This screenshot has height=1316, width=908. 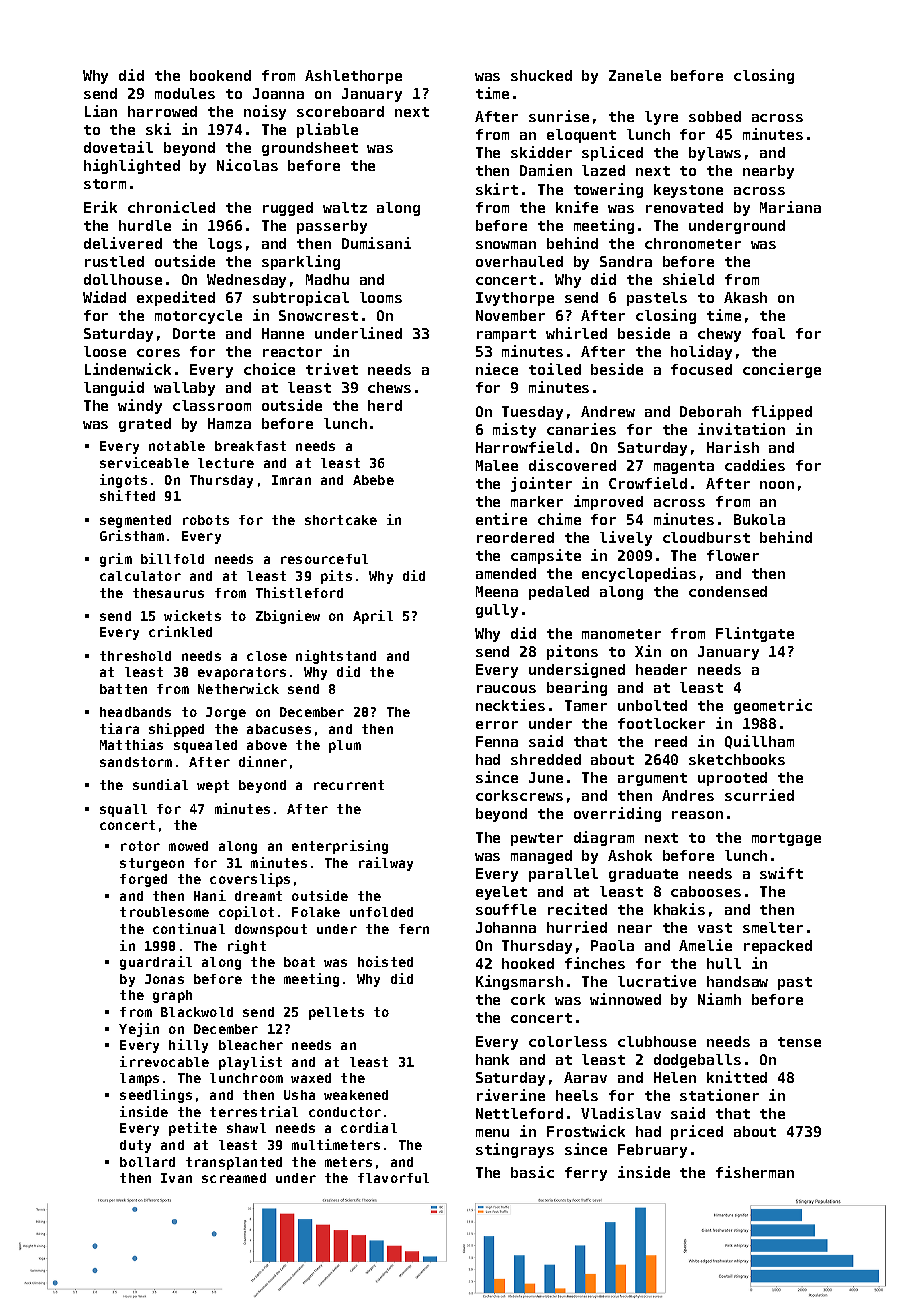 What do you see at coordinates (327, 279) in the screenshot?
I see `Madhu` at bounding box center [327, 279].
